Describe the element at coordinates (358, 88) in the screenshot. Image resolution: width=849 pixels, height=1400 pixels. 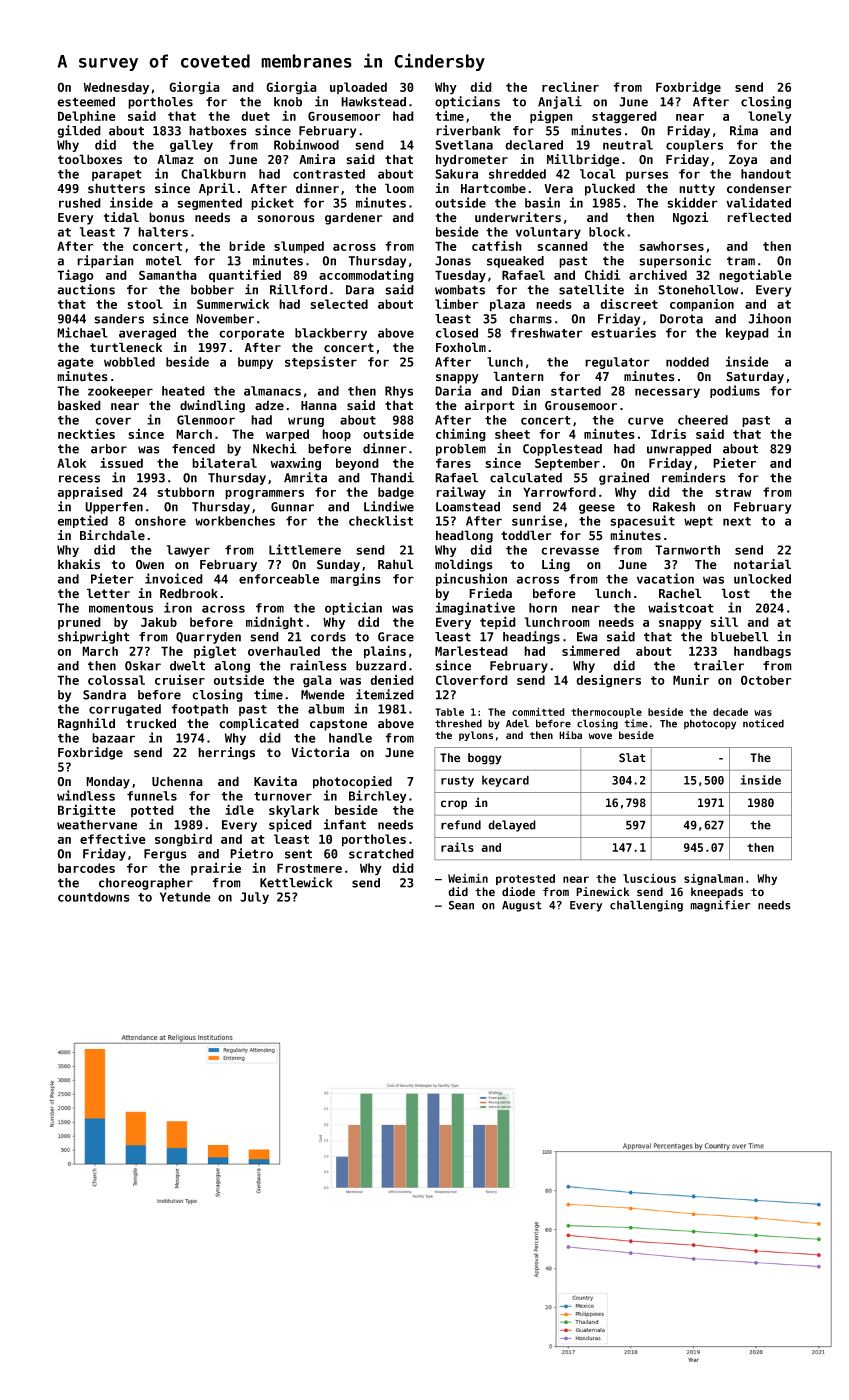
I see `uploaded` at that location.
